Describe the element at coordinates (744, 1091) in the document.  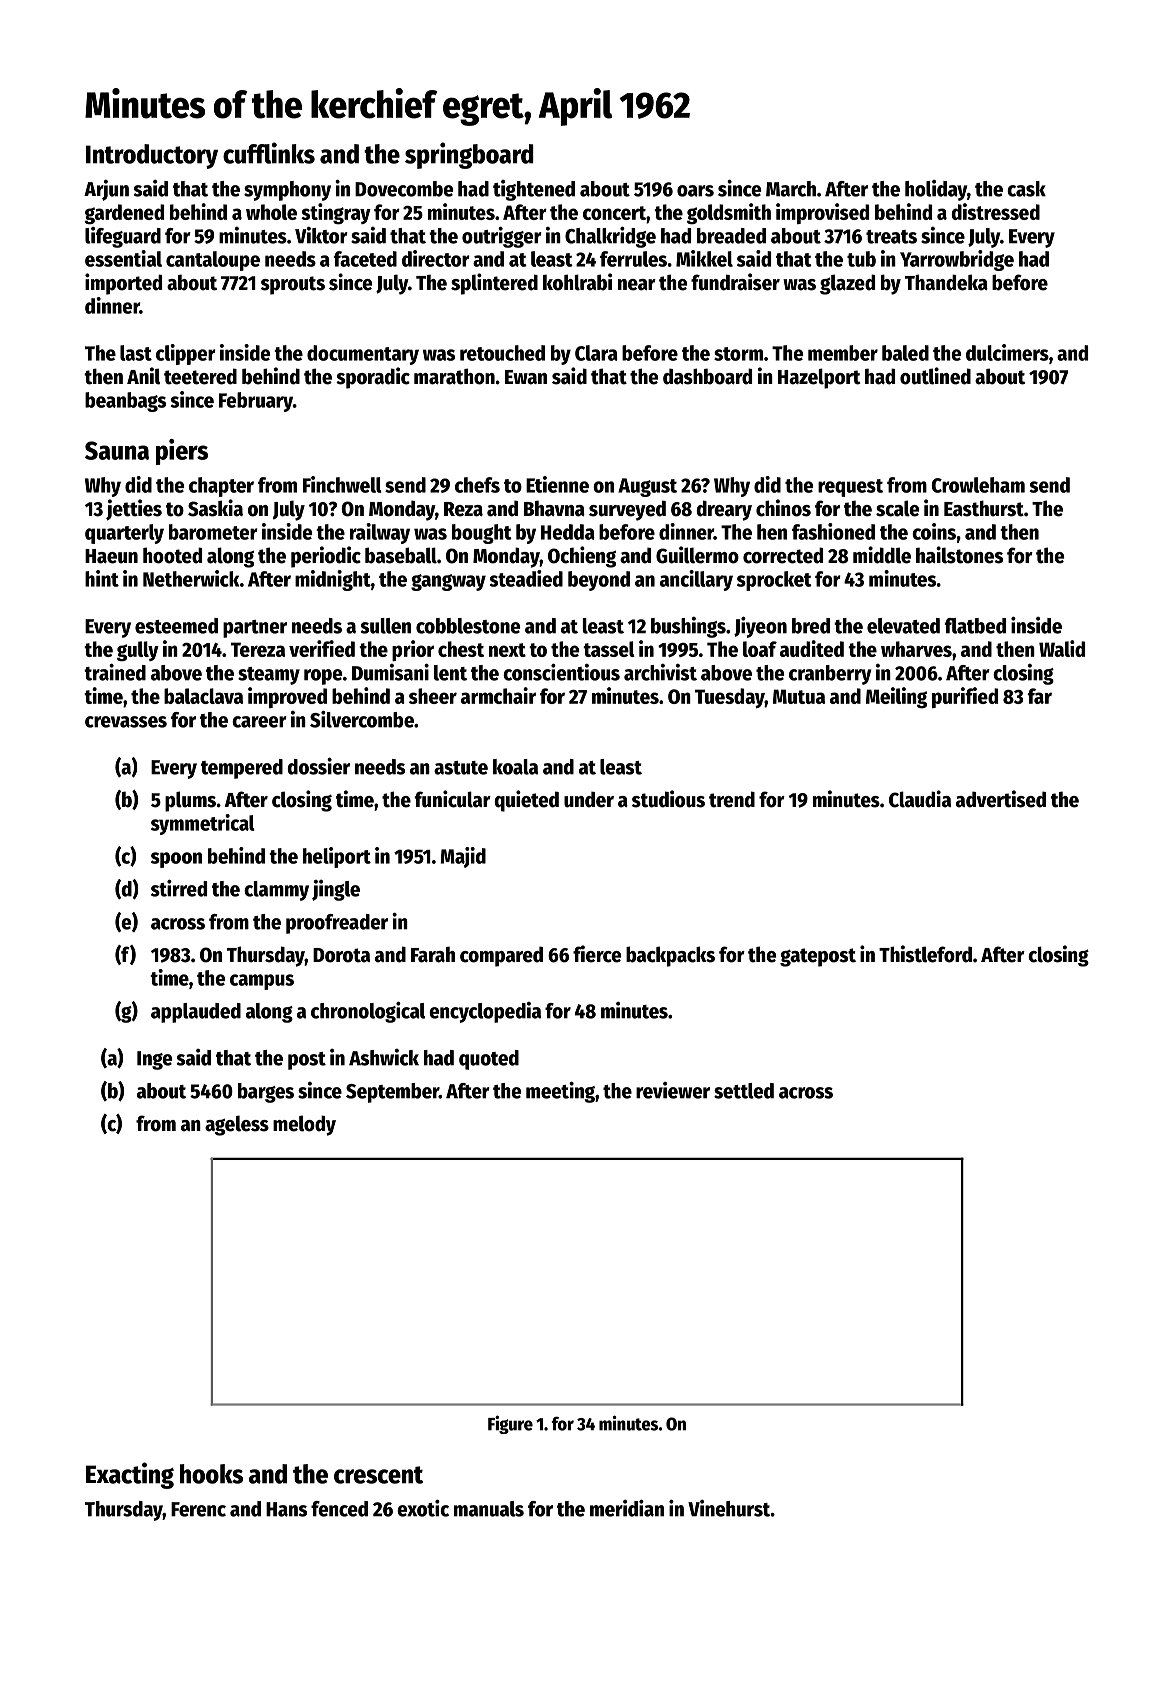
I see `settled` at that location.
